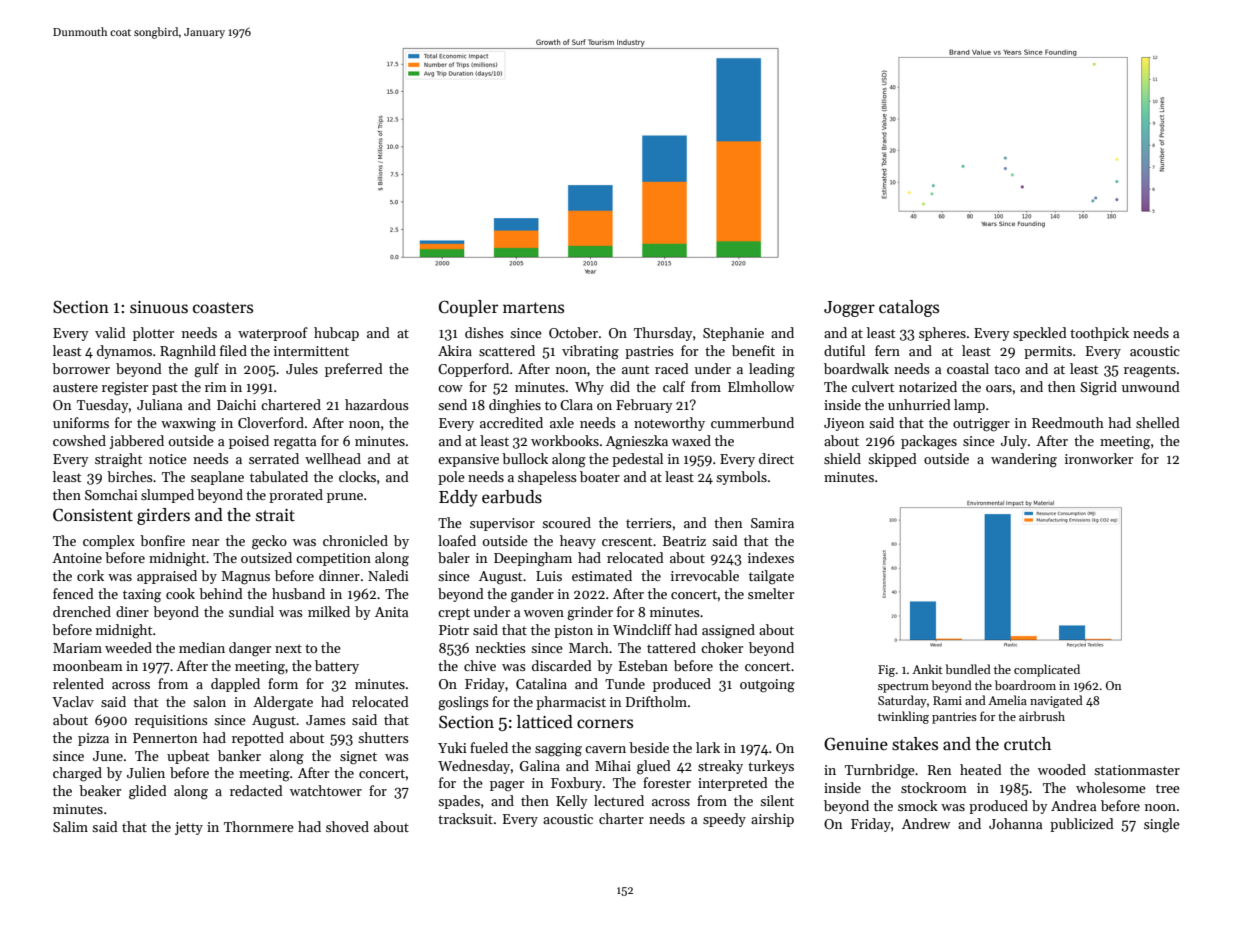 The image size is (1233, 952). Describe the element at coordinates (124, 352) in the page. I see `dynamos` at that location.
